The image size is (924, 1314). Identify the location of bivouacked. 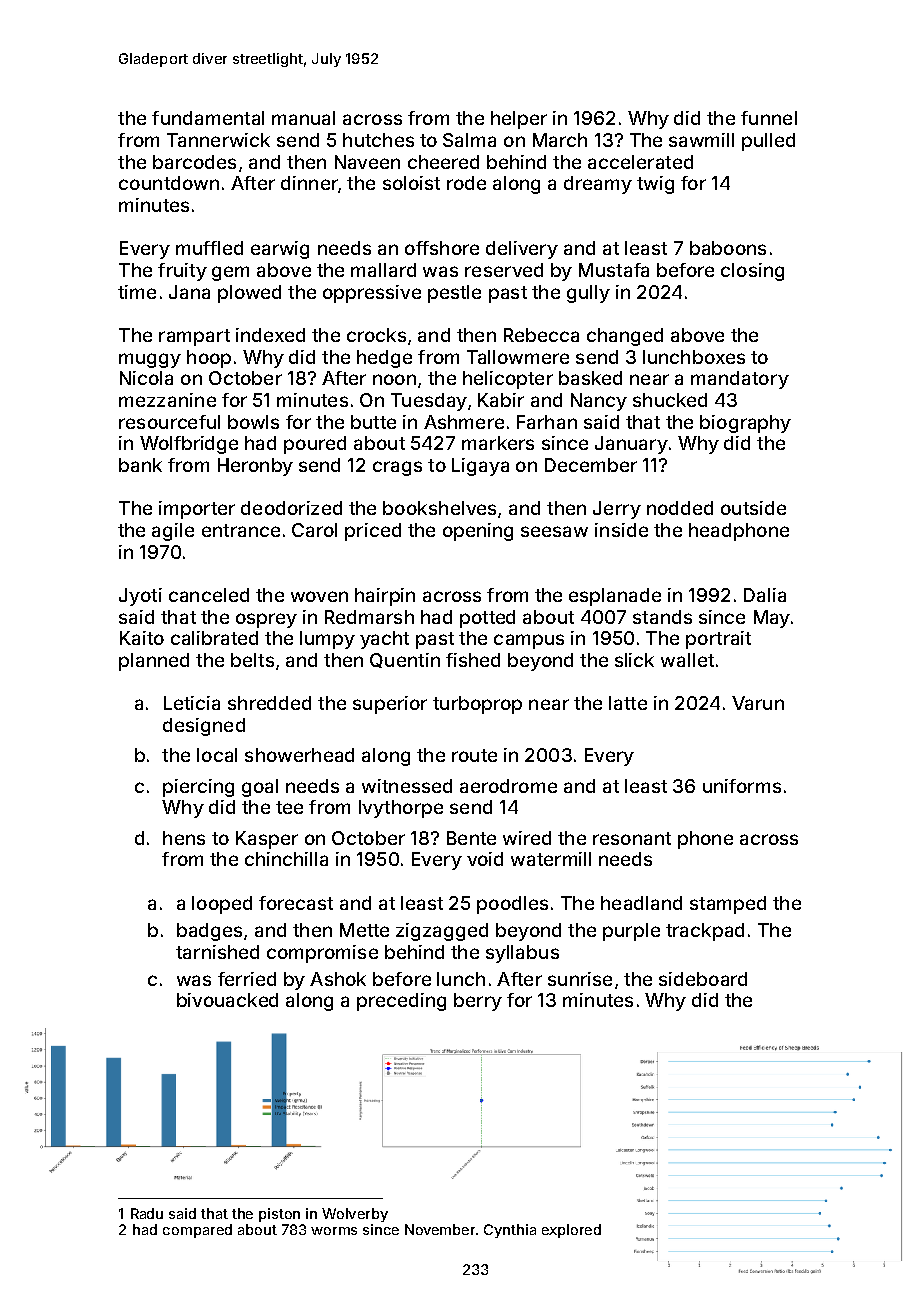
(227, 1000).
